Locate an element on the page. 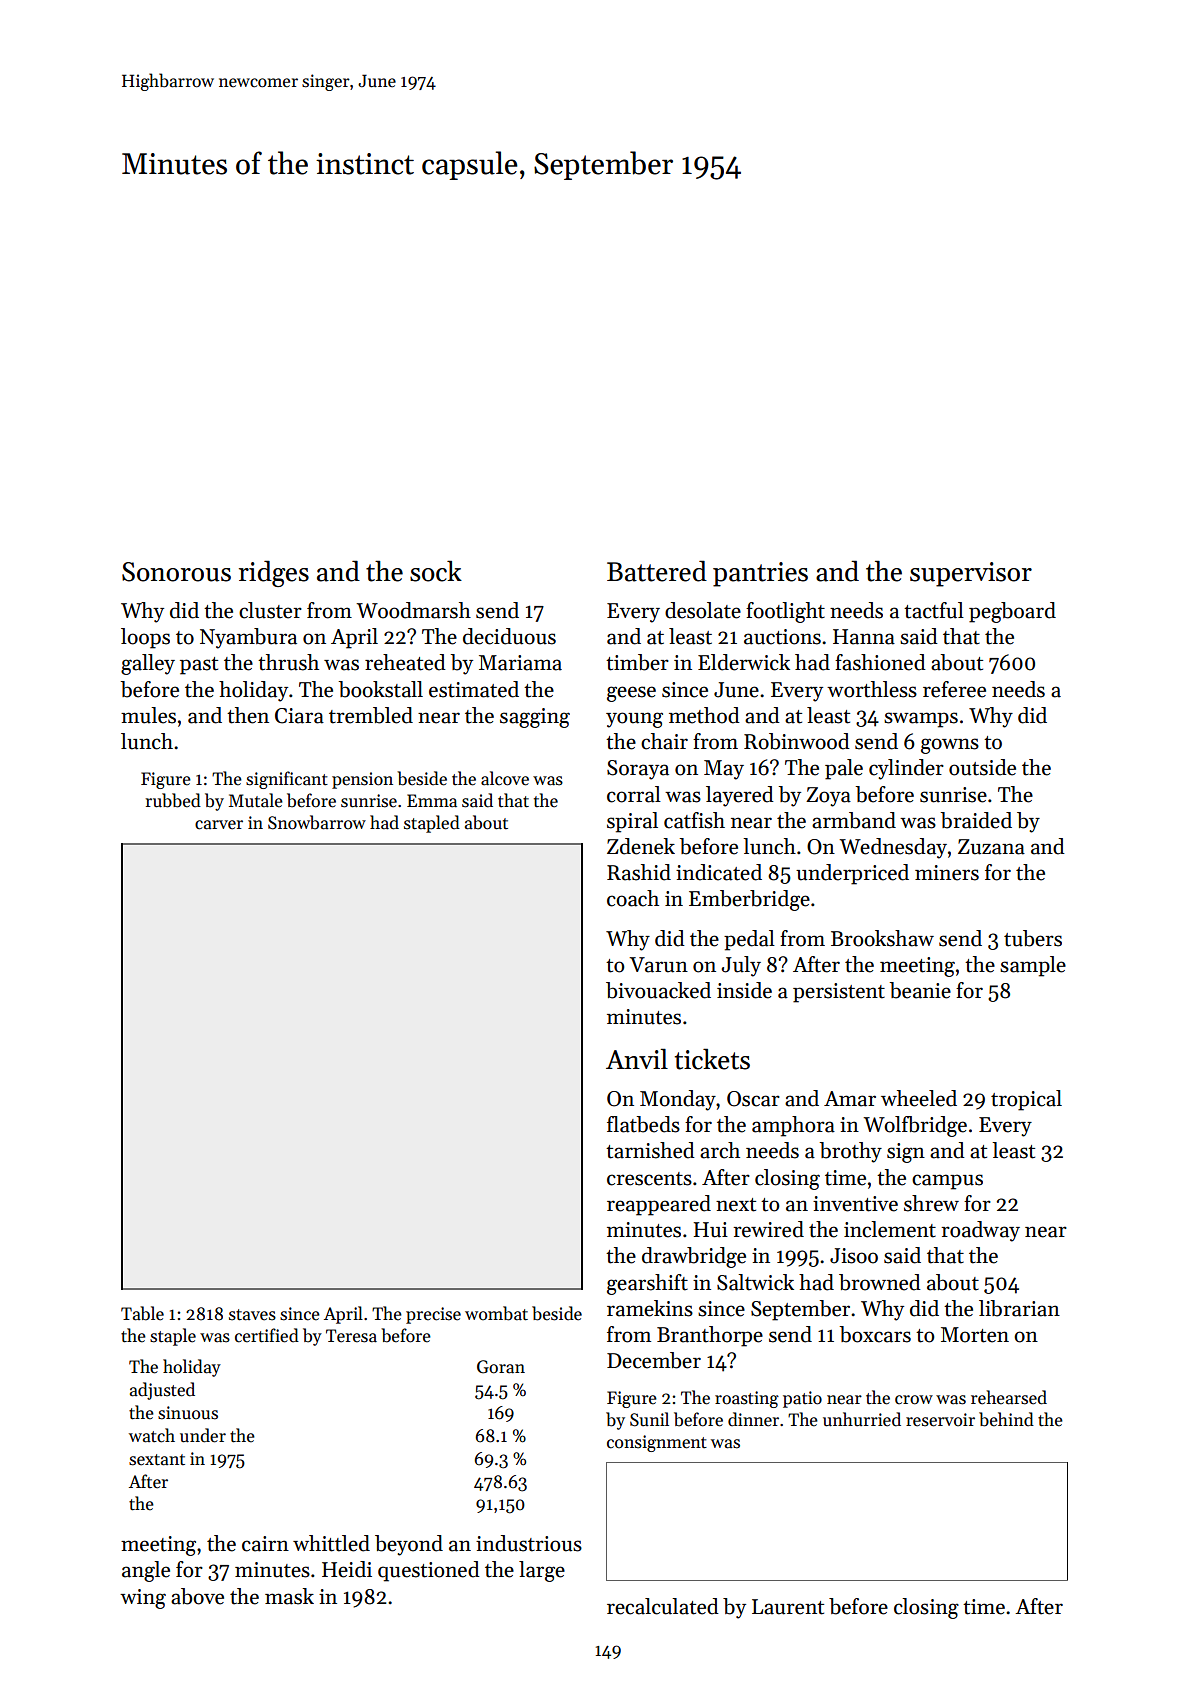  boxcars is located at coordinates (875, 1334).
